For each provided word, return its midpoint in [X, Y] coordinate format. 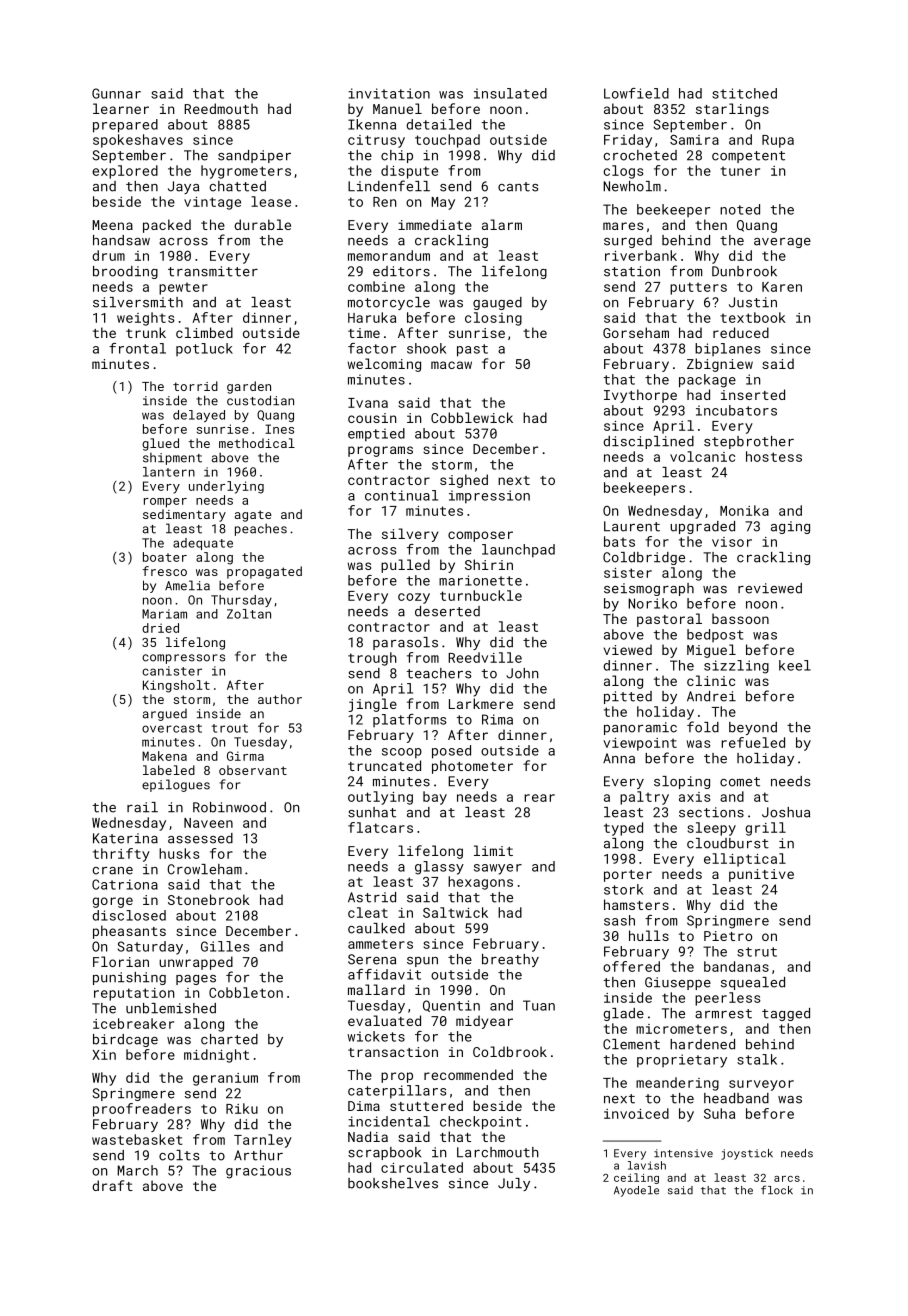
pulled [405, 566]
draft [112, 1185]
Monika [744, 510]
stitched [744, 93]
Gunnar [116, 93]
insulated [510, 93]
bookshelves [393, 1183]
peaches [261, 529]
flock [777, 1190]
